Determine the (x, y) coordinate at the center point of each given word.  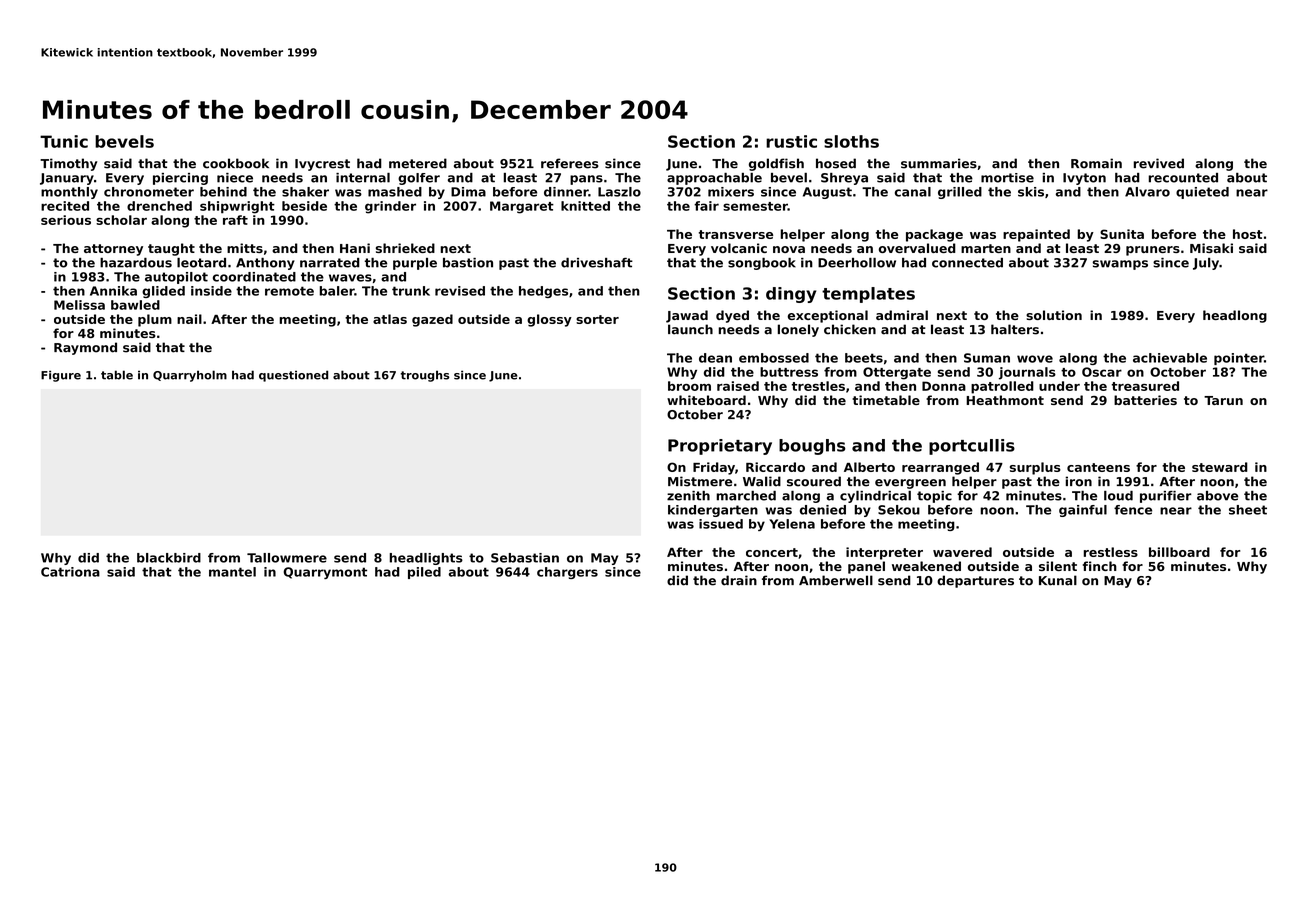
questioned (293, 376)
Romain (1096, 163)
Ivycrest (322, 165)
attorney (113, 250)
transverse (736, 234)
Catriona (70, 572)
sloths (851, 141)
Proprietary (720, 447)
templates (868, 295)
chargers (567, 573)
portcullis (972, 447)
